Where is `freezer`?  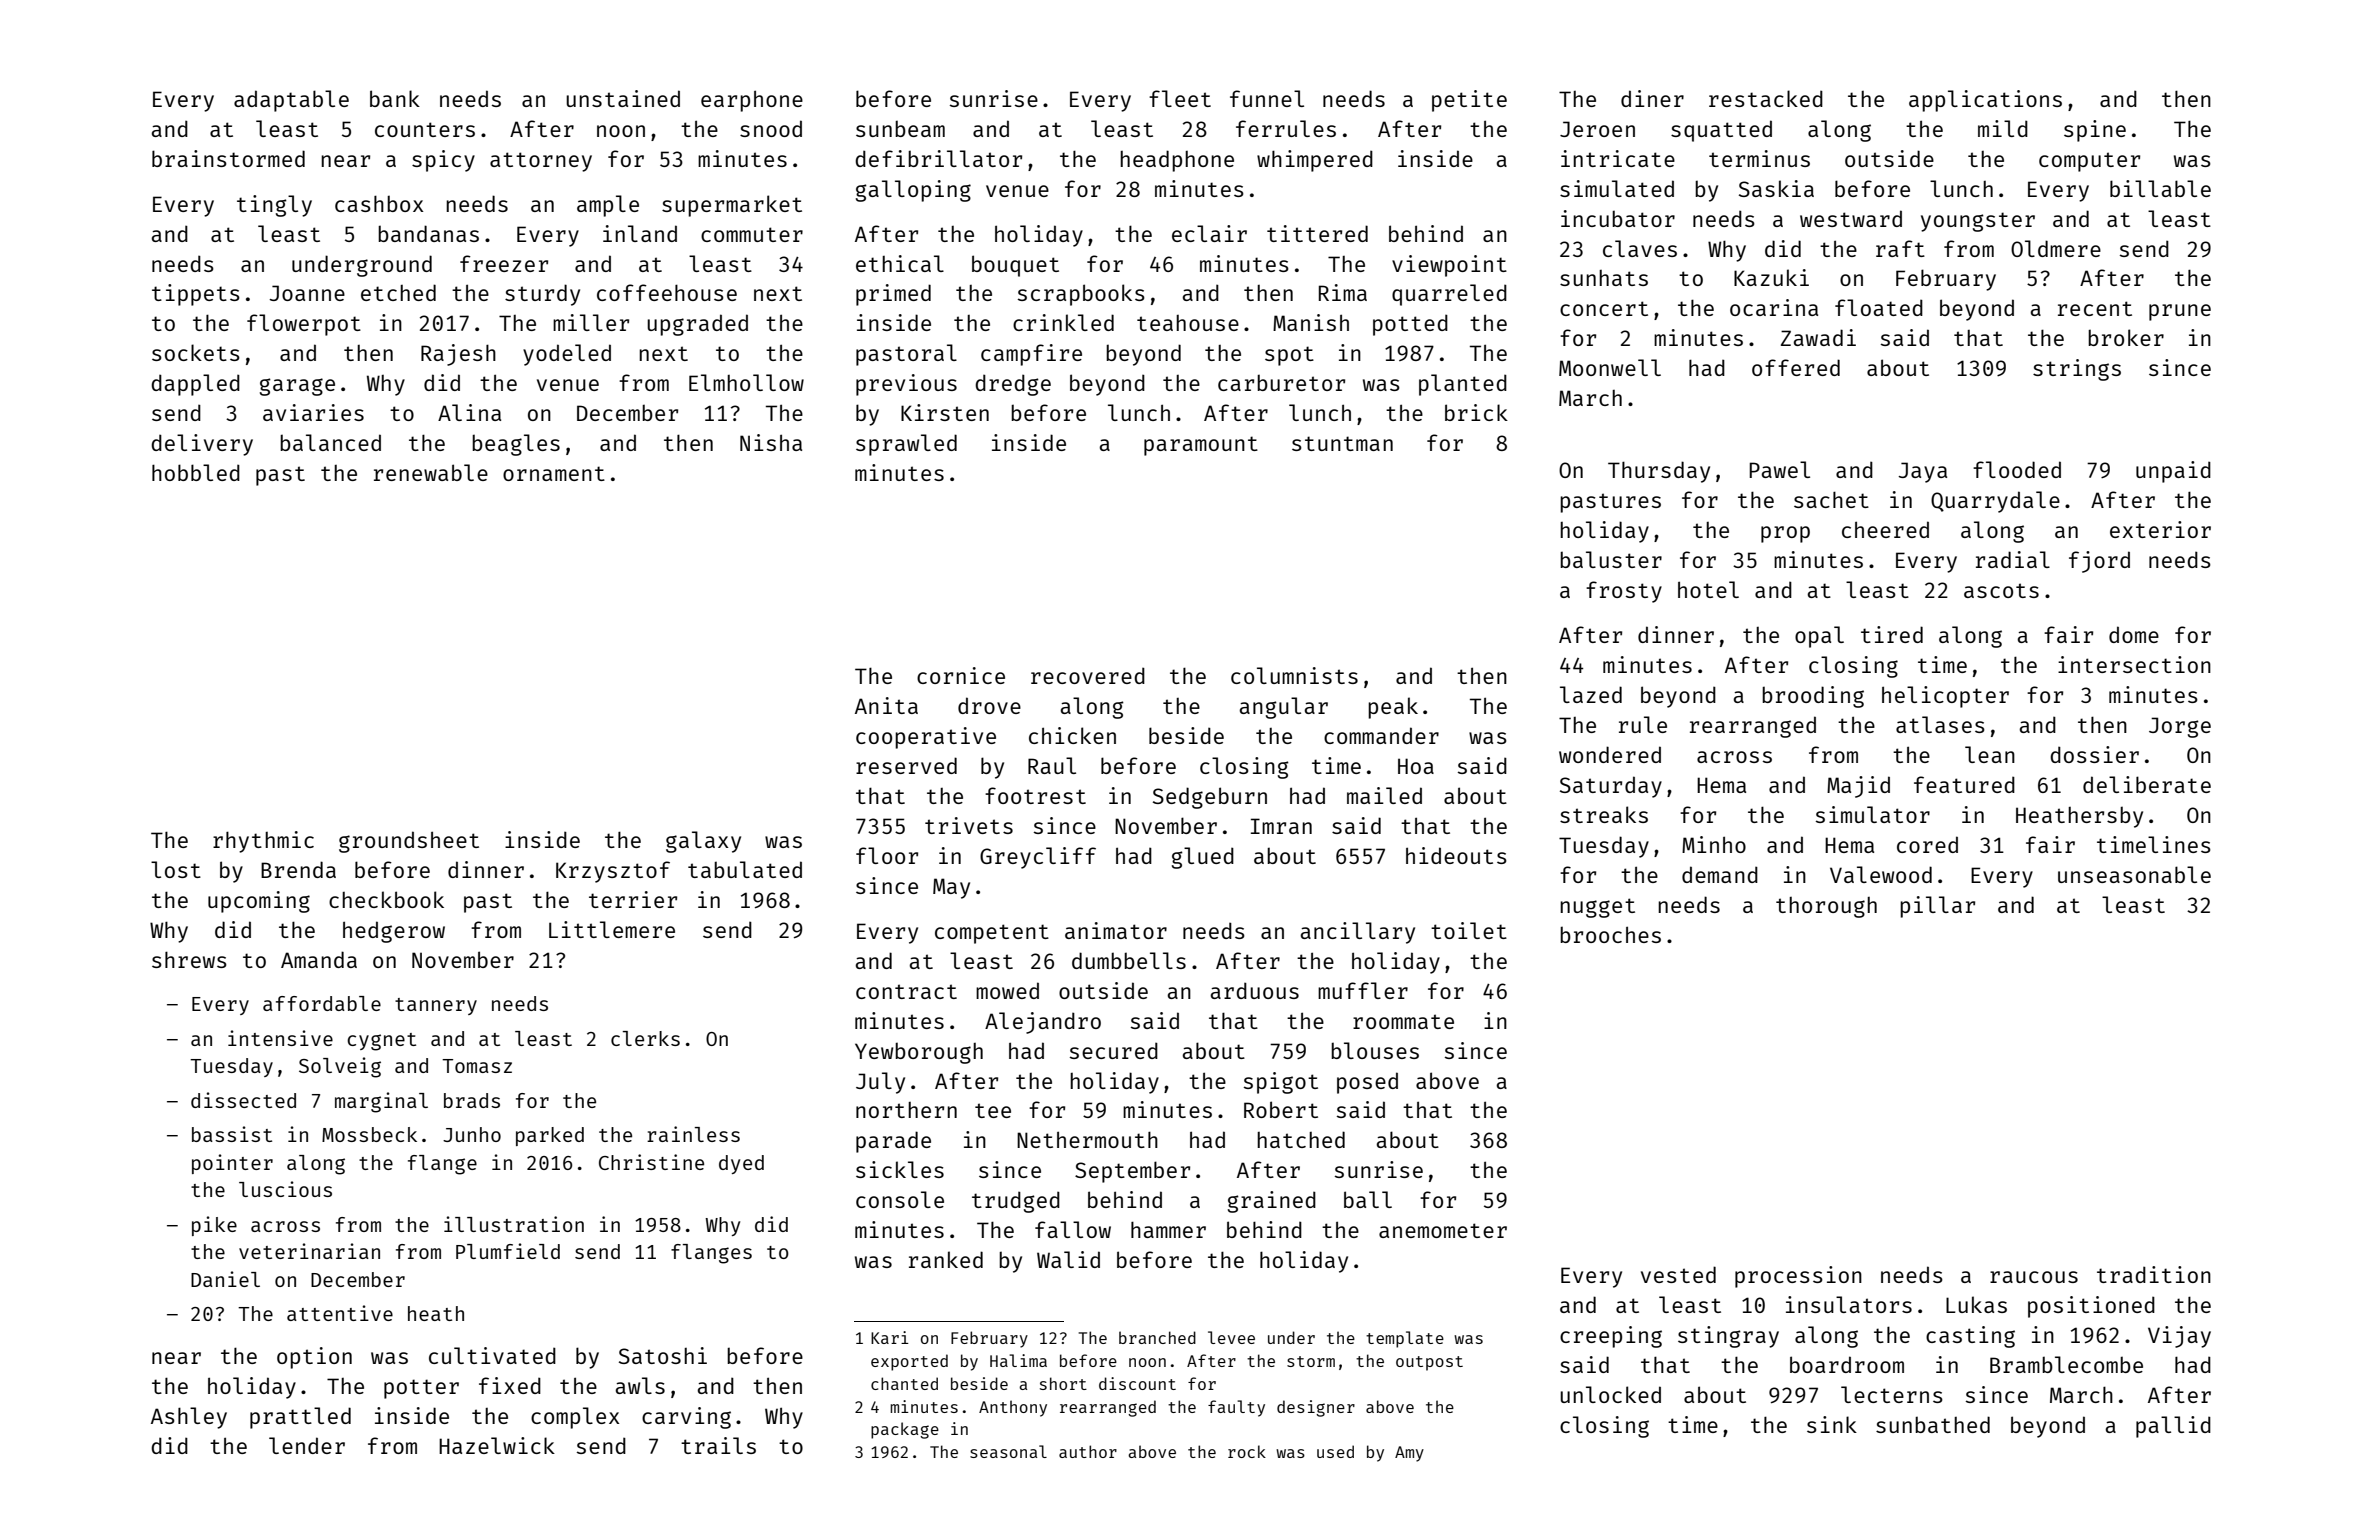 freezer is located at coordinates (504, 263).
